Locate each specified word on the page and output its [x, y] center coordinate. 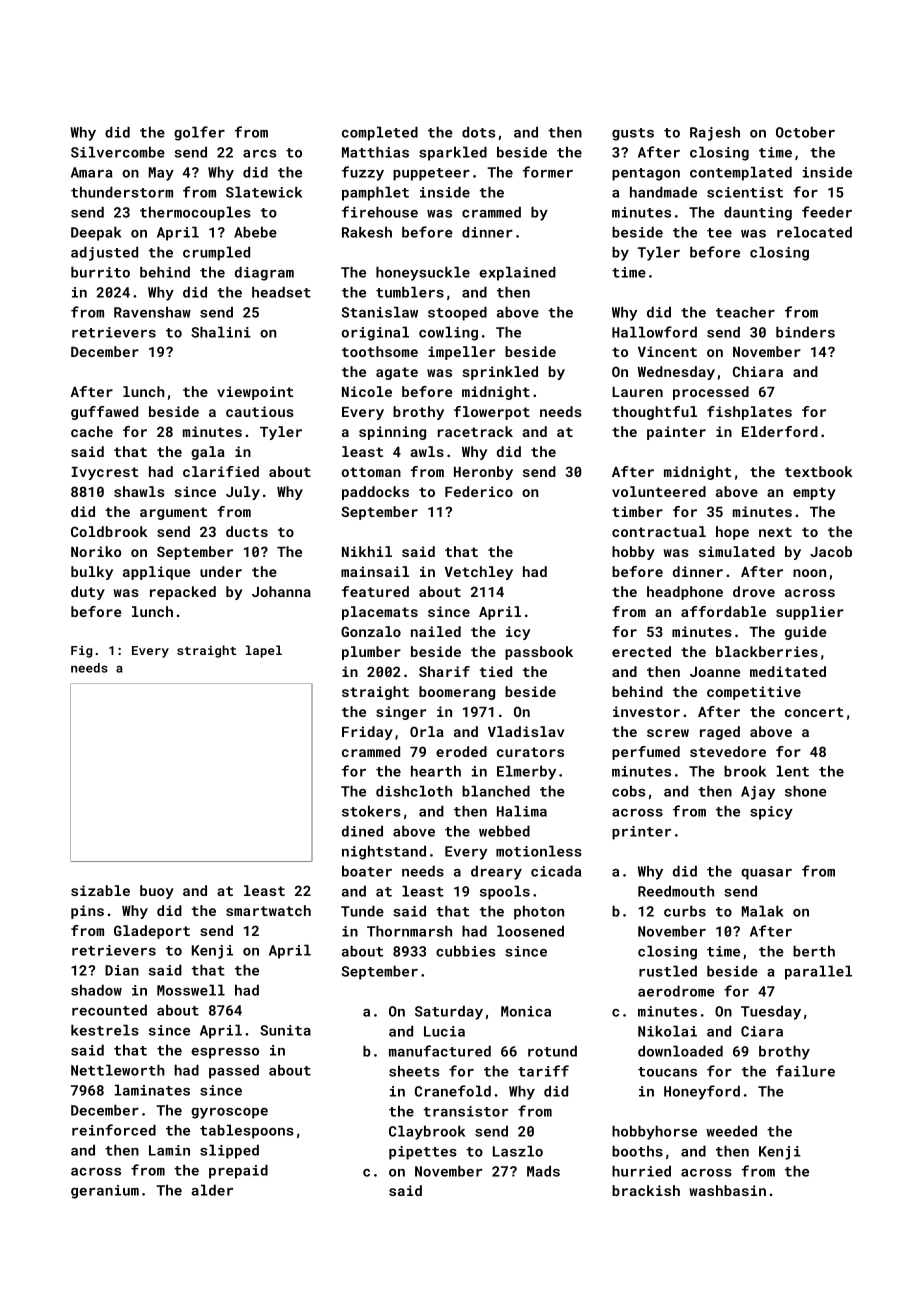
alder [212, 1190]
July [243, 493]
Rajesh [715, 133]
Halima [522, 811]
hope [732, 533]
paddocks [375, 493]
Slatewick [264, 192]
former [548, 172]
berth [814, 951]
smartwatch [268, 910]
